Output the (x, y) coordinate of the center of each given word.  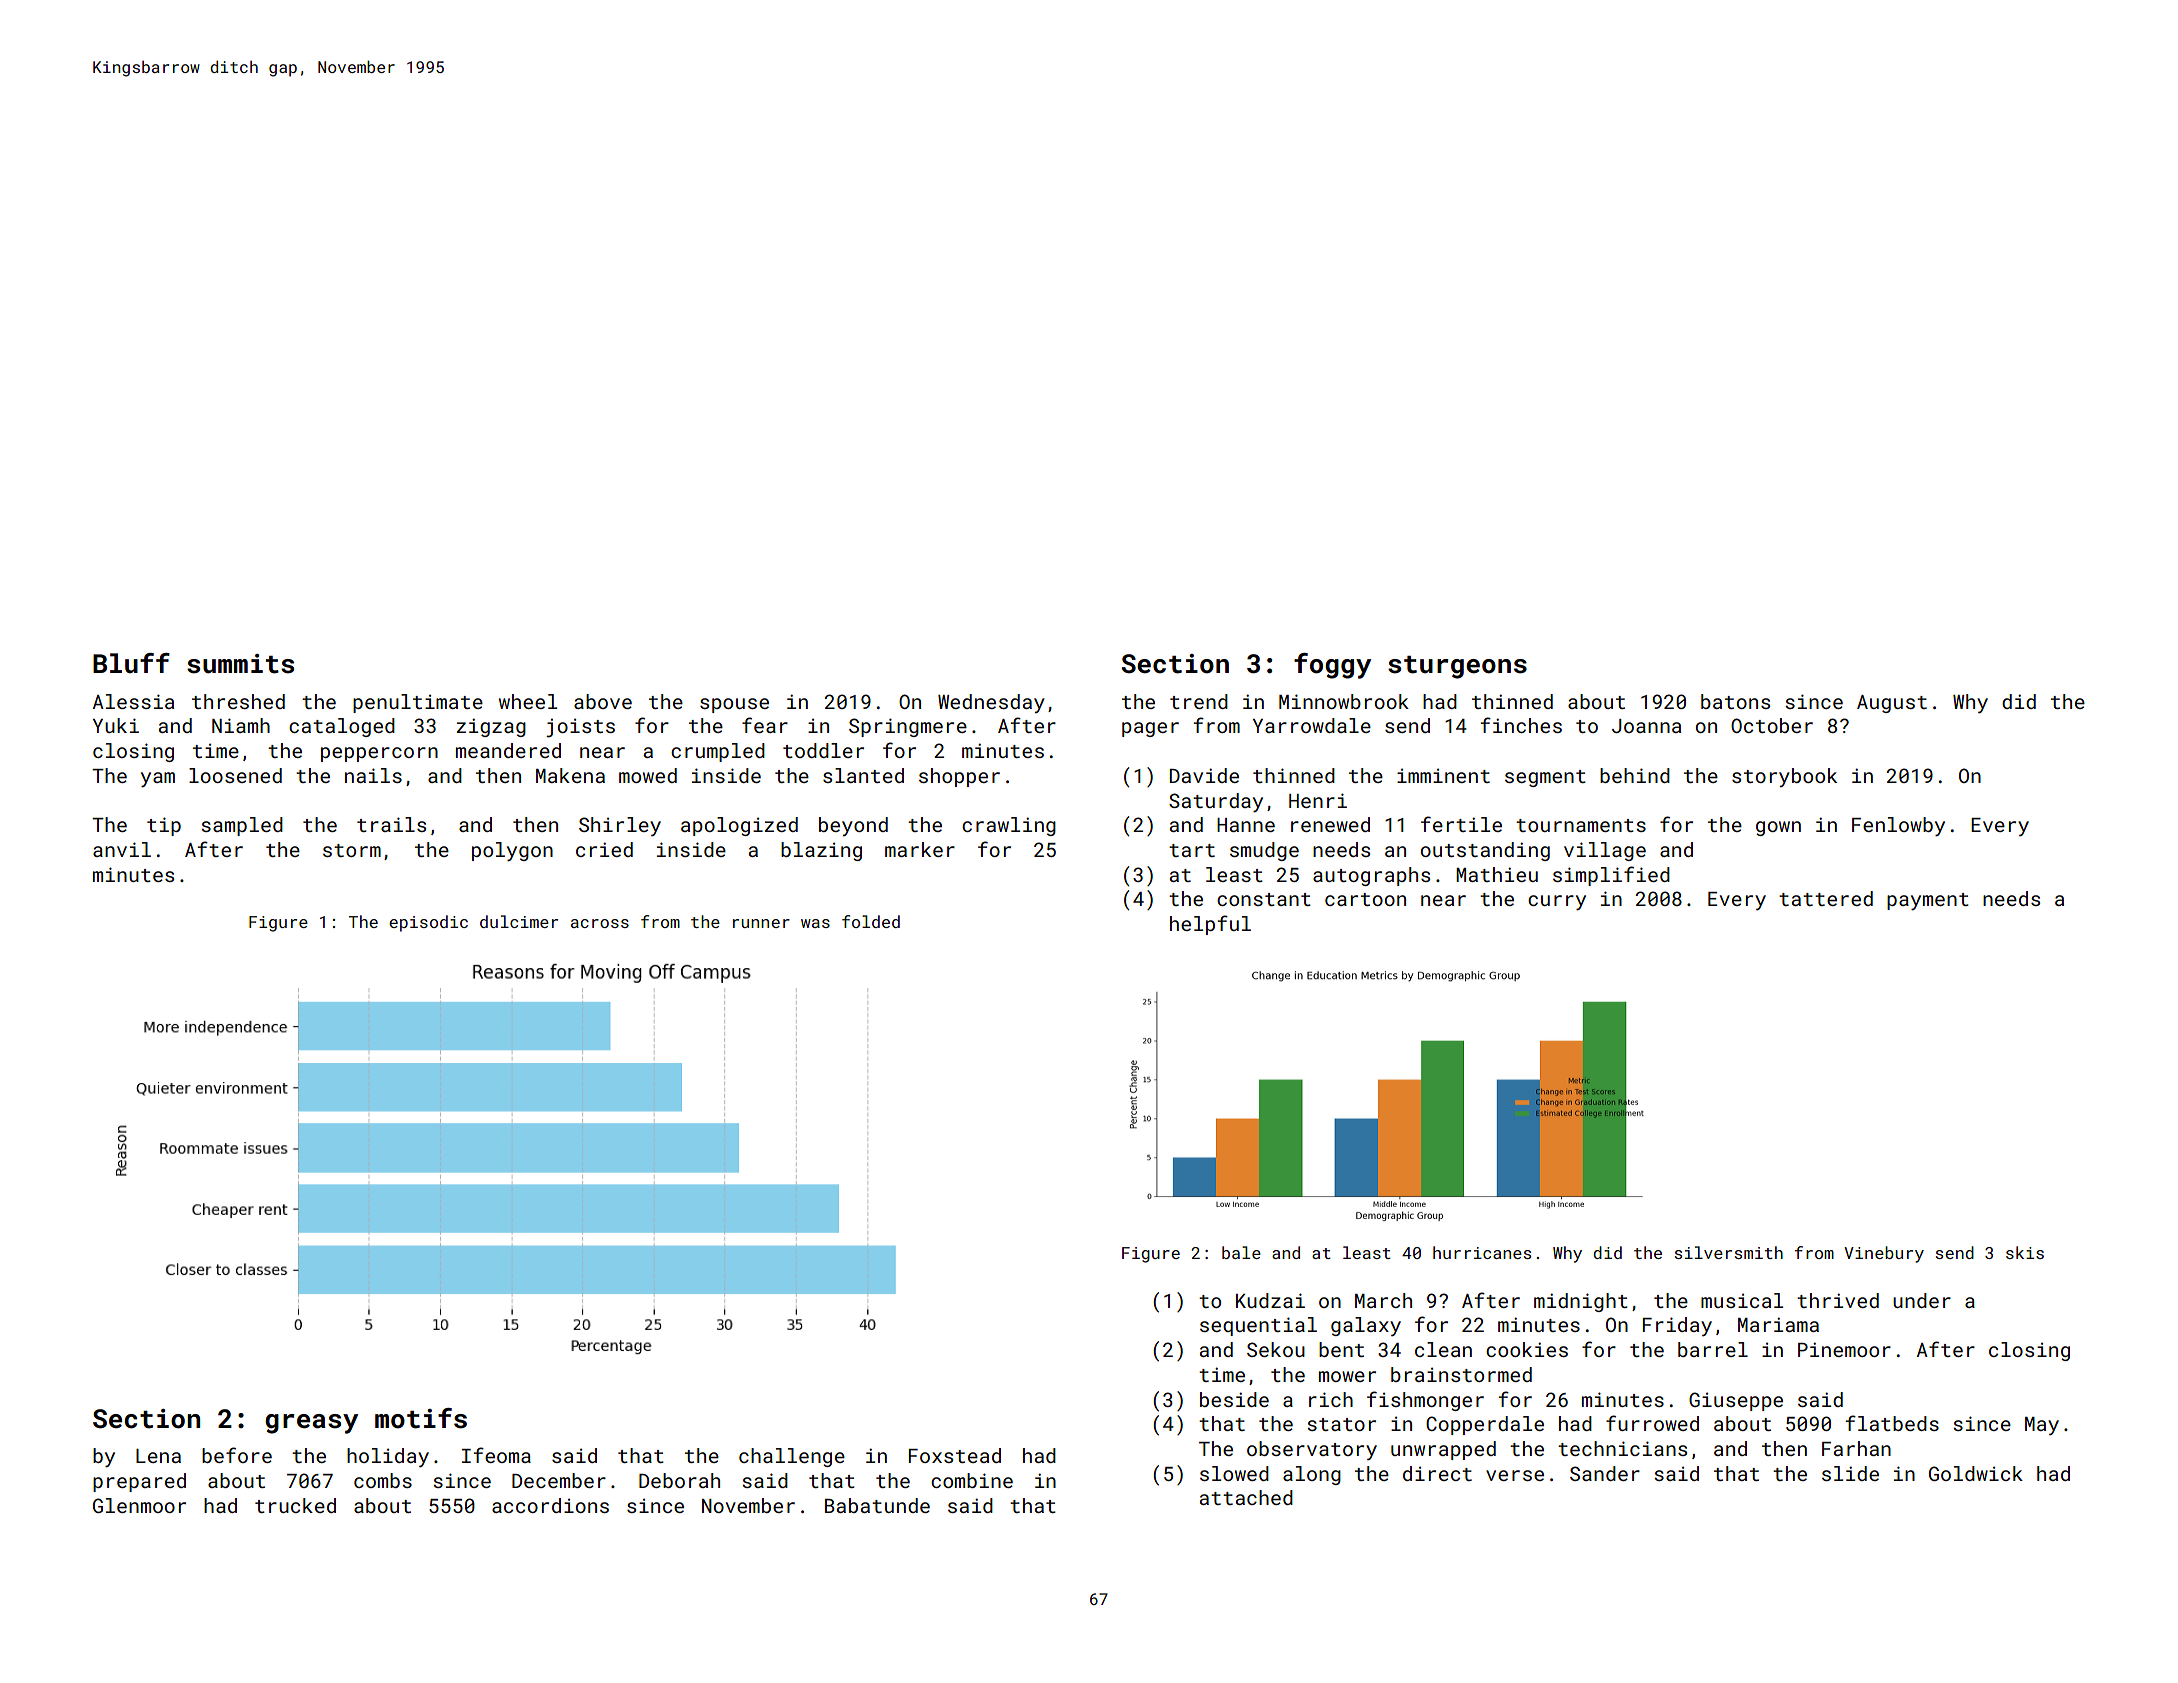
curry (1557, 902)
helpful (1210, 925)
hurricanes (1482, 1252)
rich (1331, 1399)
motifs (421, 1418)
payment (1928, 901)
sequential (1258, 1326)
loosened (235, 775)
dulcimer (519, 921)
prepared (139, 1482)
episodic (428, 923)
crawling (1009, 826)
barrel (1713, 1349)
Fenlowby (1898, 826)
